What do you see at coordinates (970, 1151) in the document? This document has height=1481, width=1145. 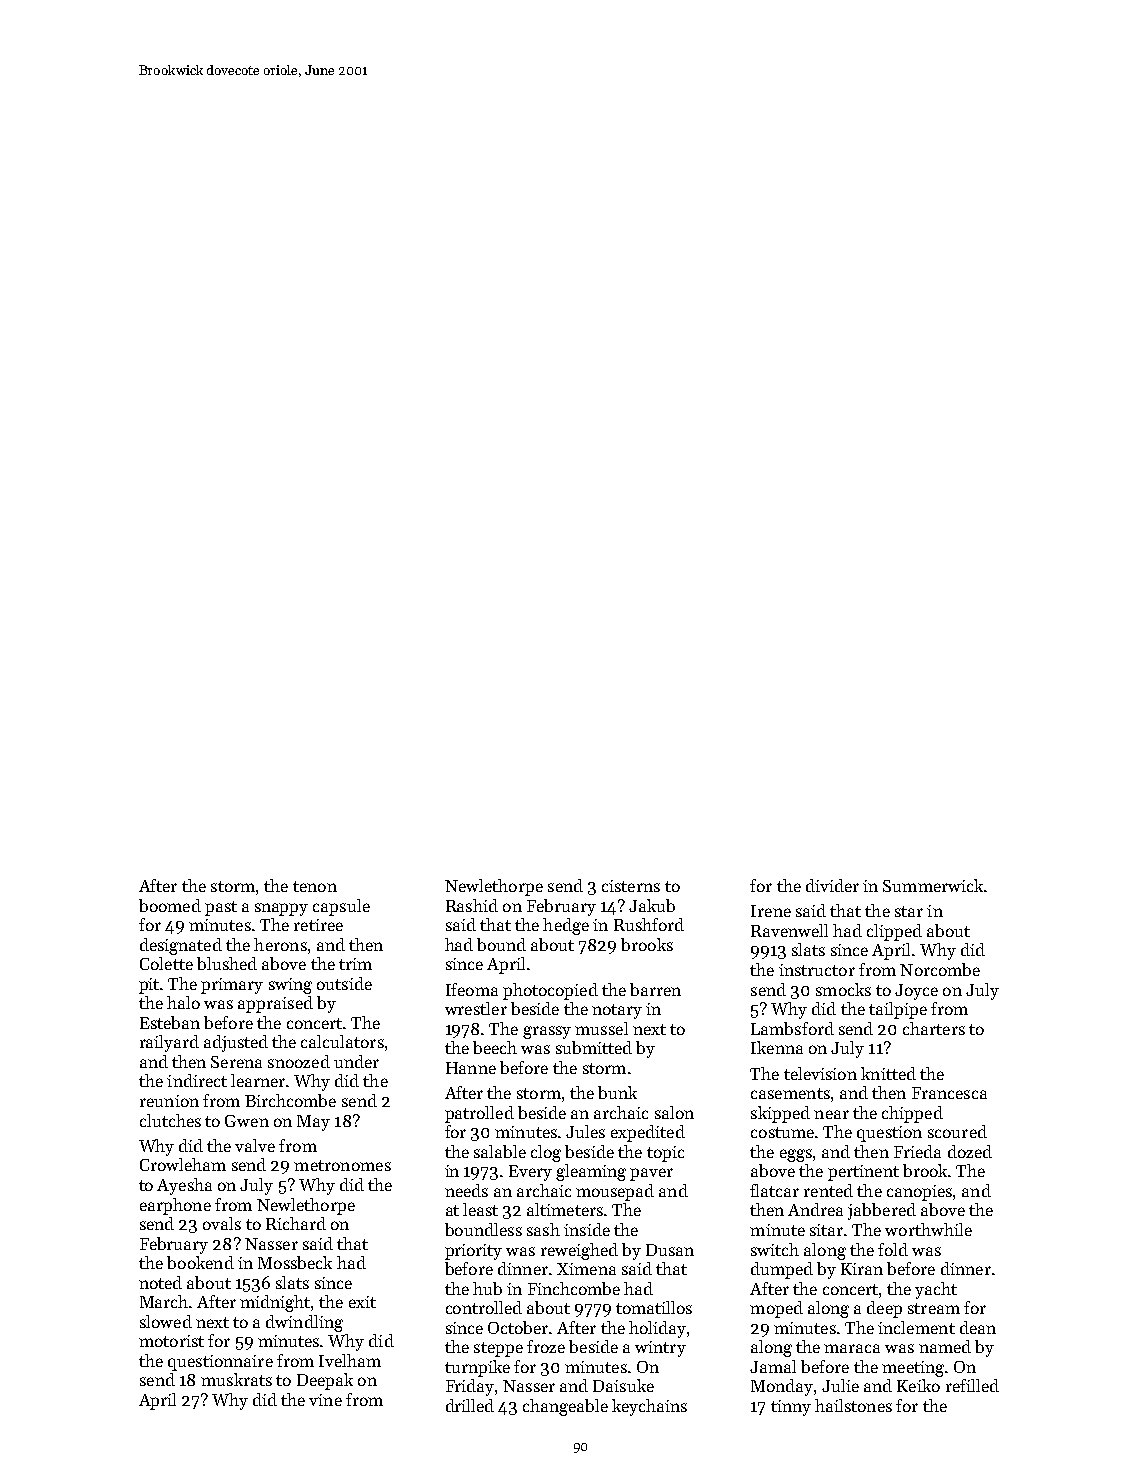 I see `dozed` at bounding box center [970, 1151].
